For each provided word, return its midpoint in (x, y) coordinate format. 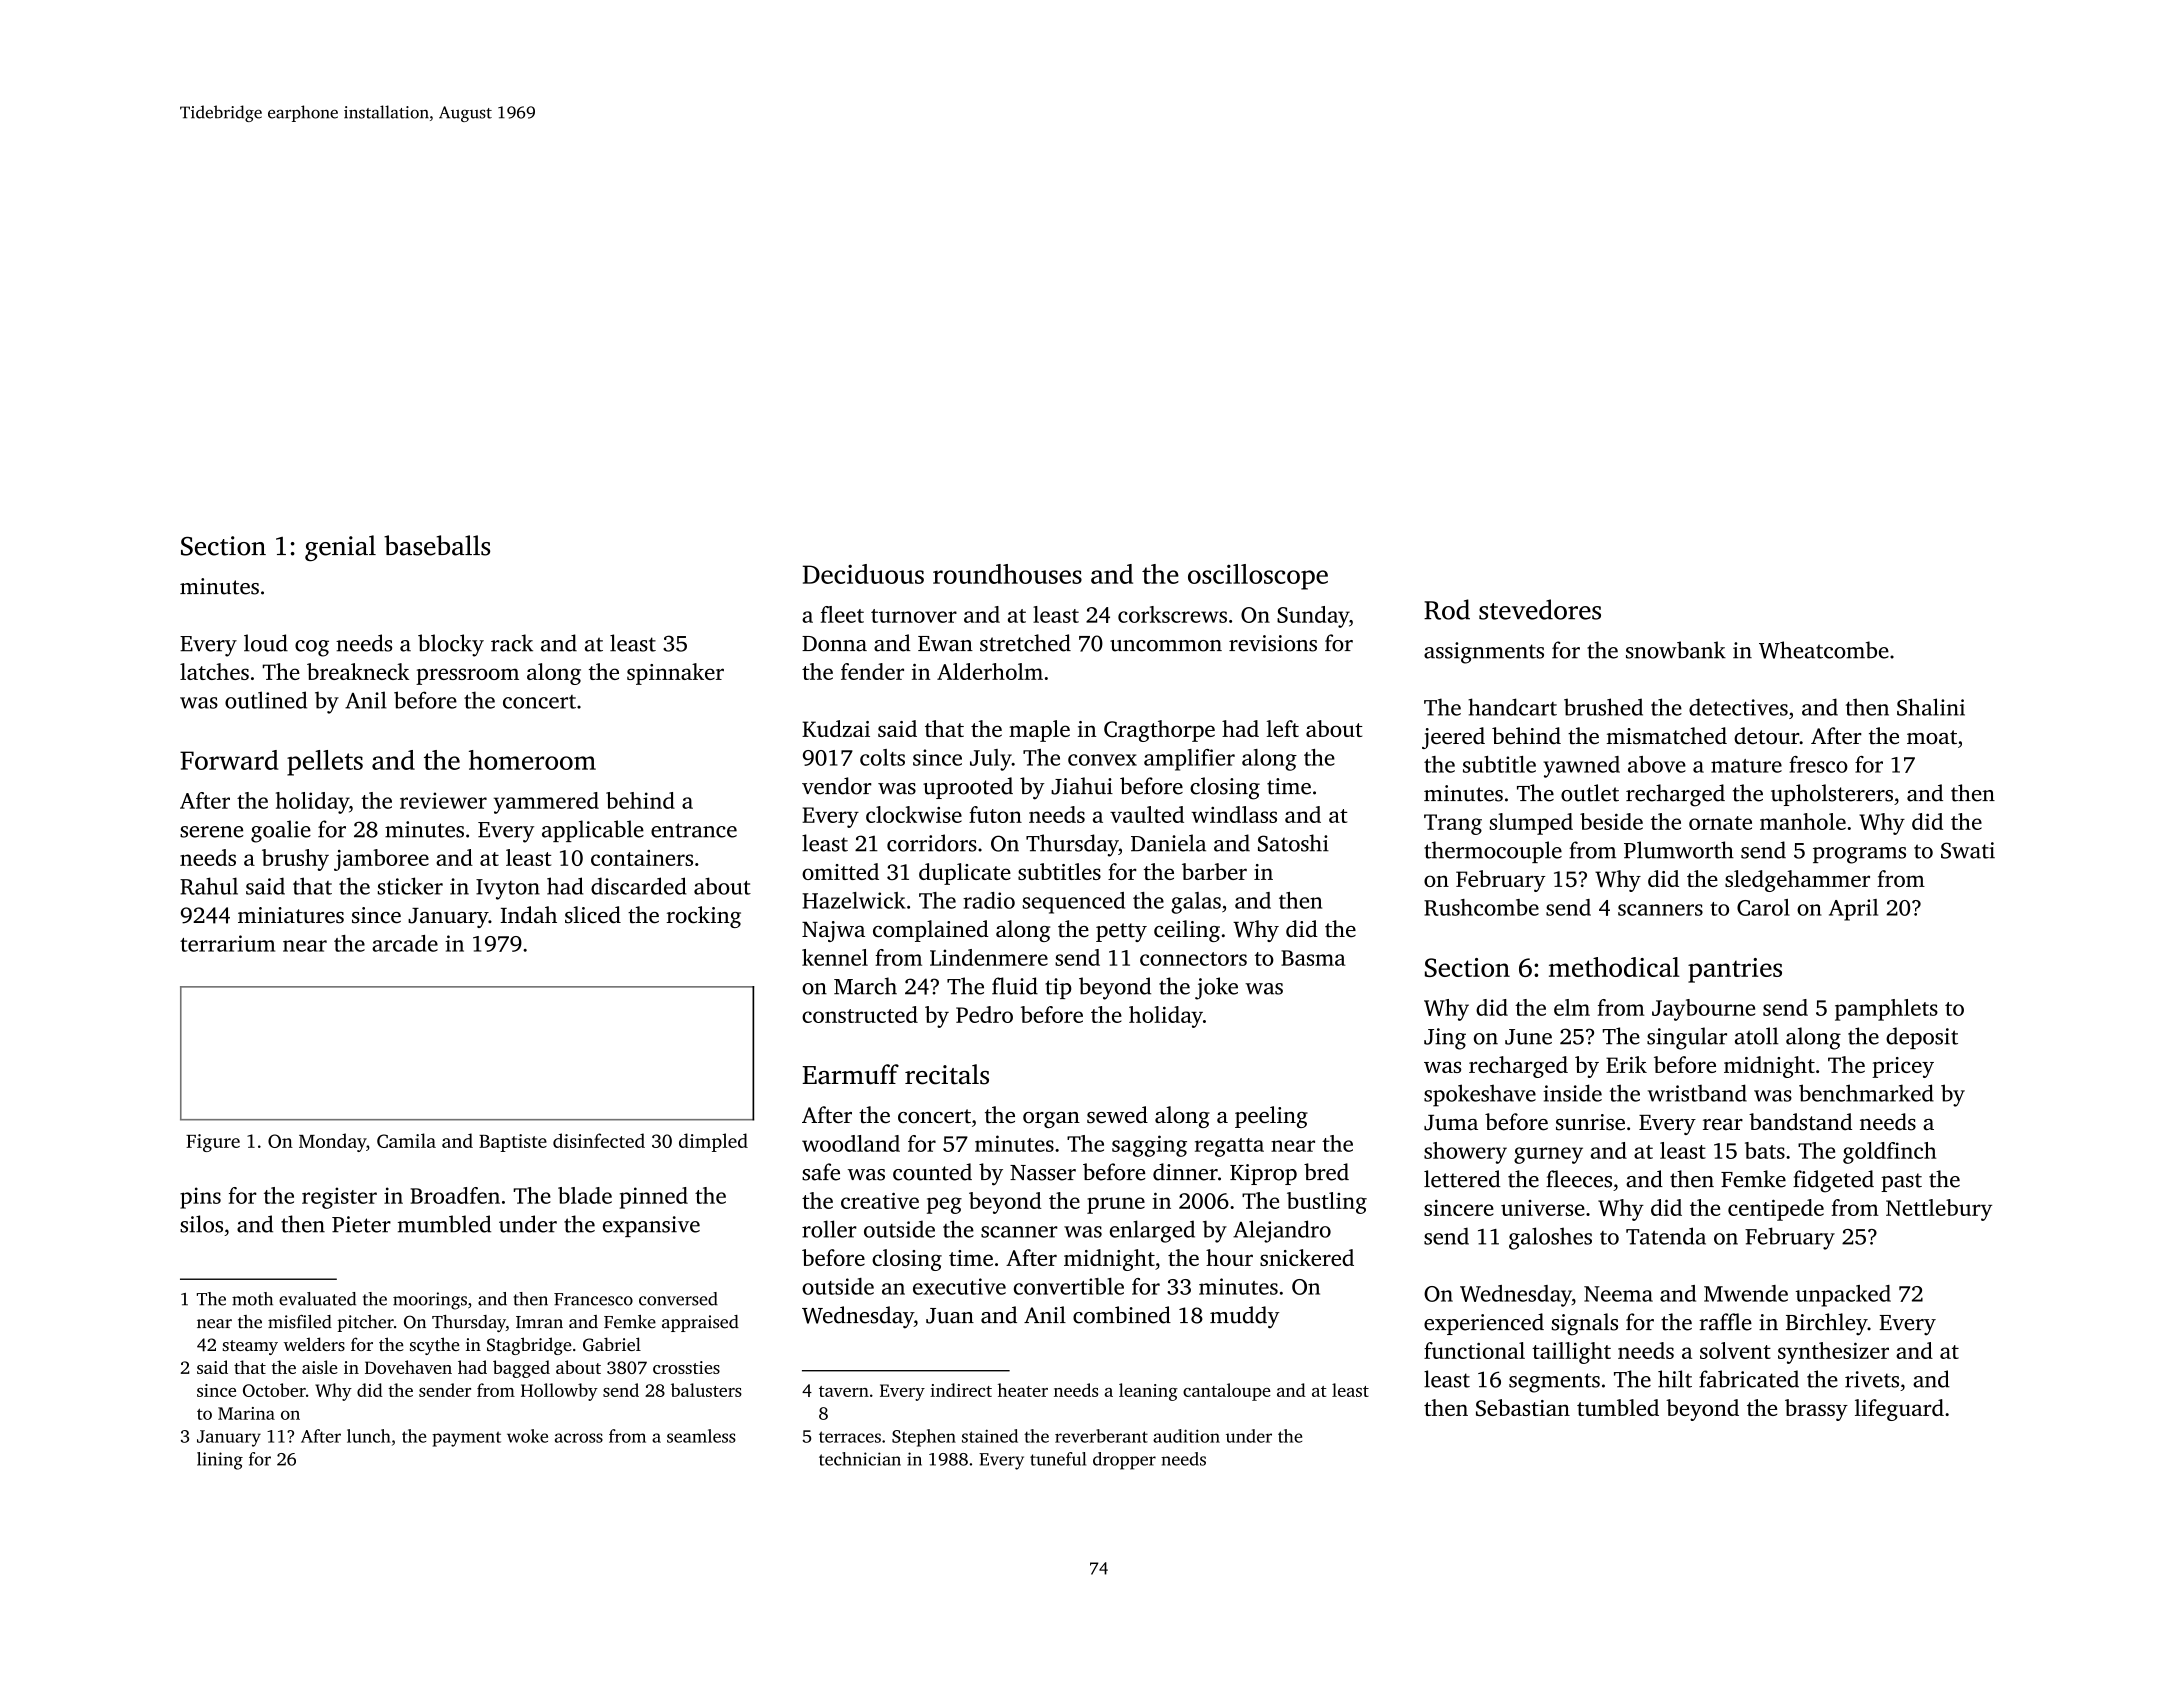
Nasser (1043, 1173)
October (274, 1390)
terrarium (227, 943)
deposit (1922, 1038)
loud (266, 643)
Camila (406, 1140)
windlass (1234, 814)
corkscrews (1172, 614)
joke (1216, 988)
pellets (325, 763)
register (339, 1198)
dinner (1185, 1172)
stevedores (1540, 609)
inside (1572, 1093)
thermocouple (1493, 852)
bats (1765, 1150)
